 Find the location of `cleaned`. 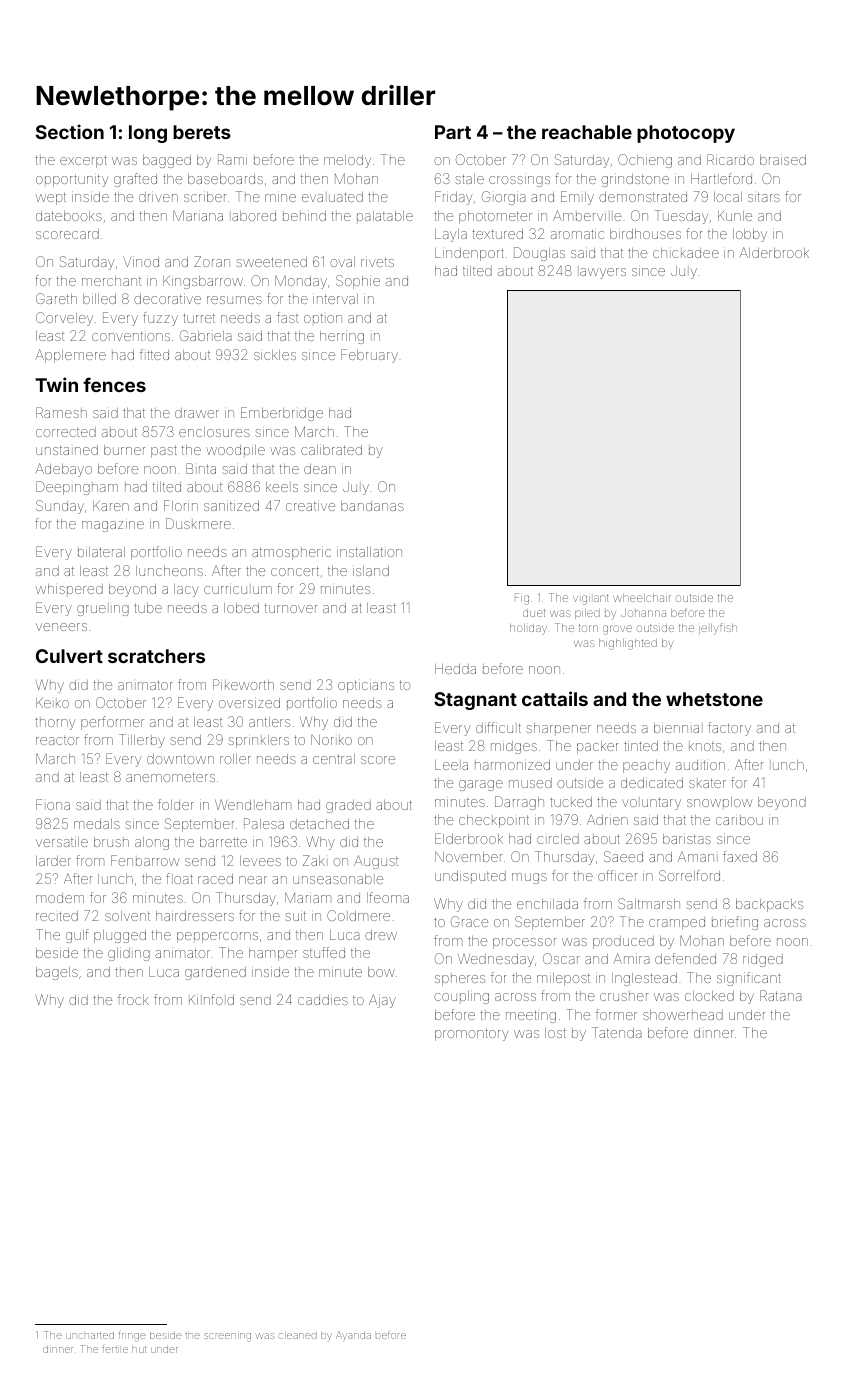

cleaned is located at coordinates (298, 1335).
